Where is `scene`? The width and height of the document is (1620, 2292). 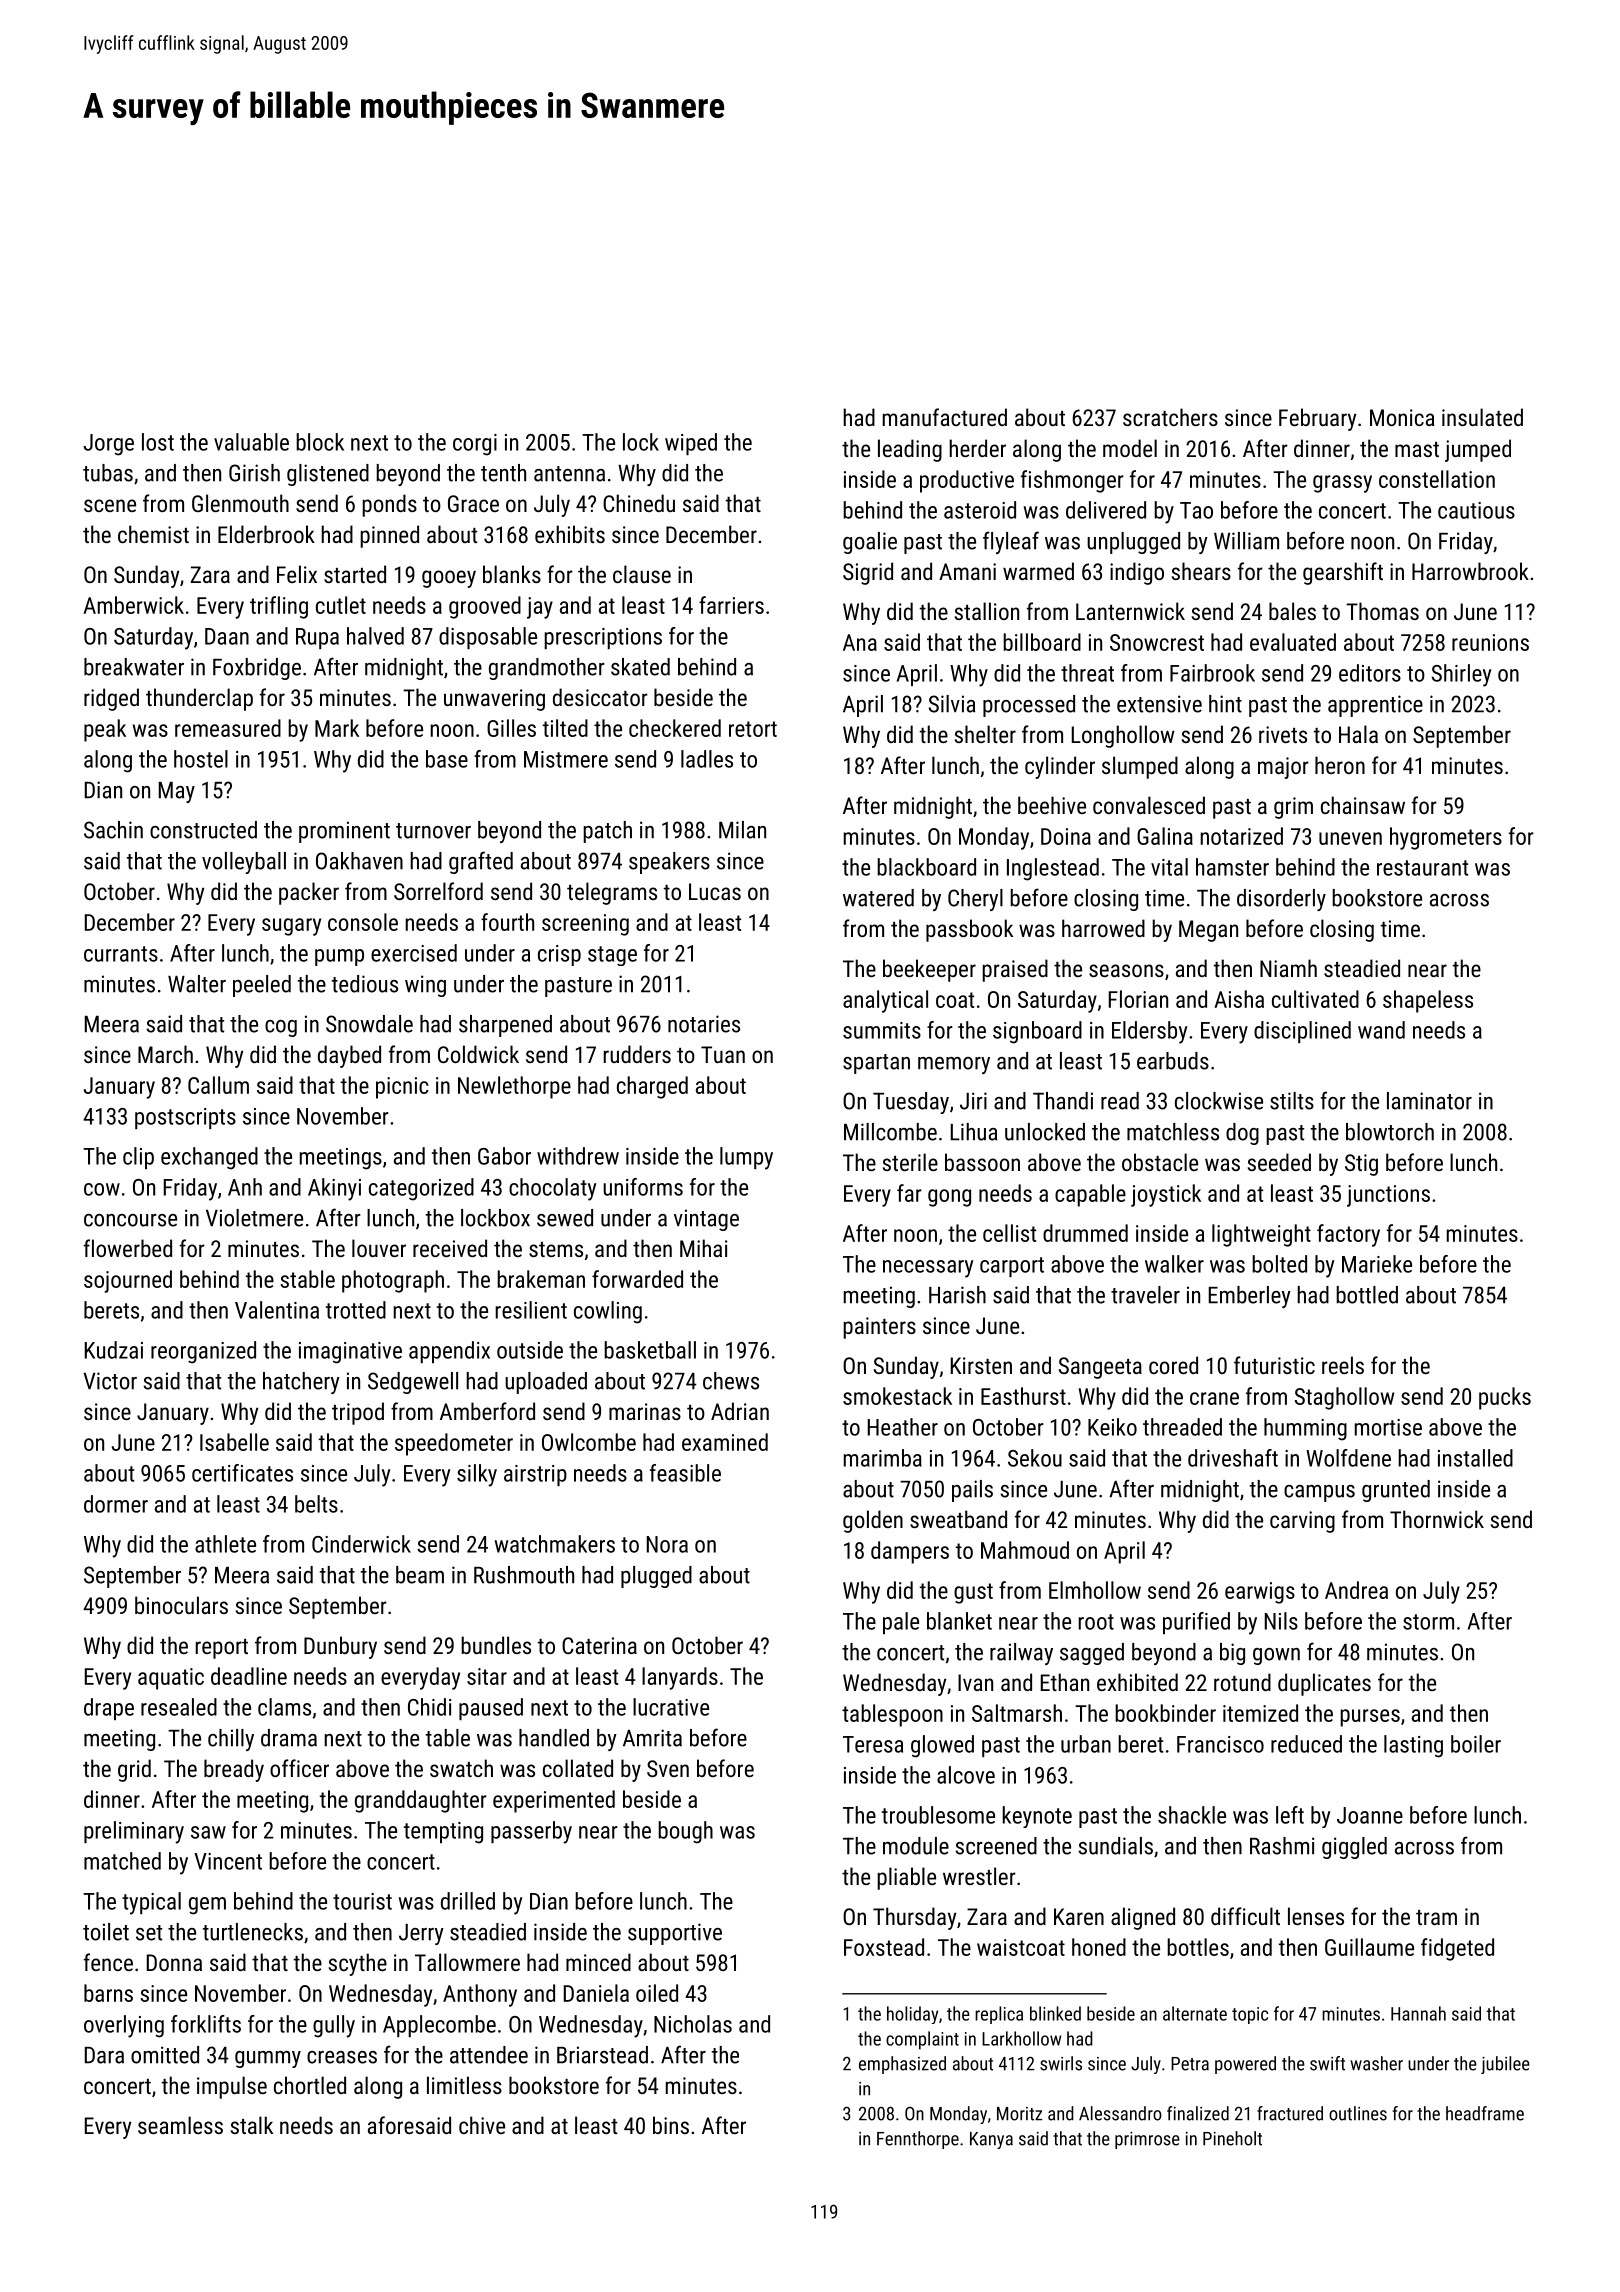 scene is located at coordinates (110, 505).
